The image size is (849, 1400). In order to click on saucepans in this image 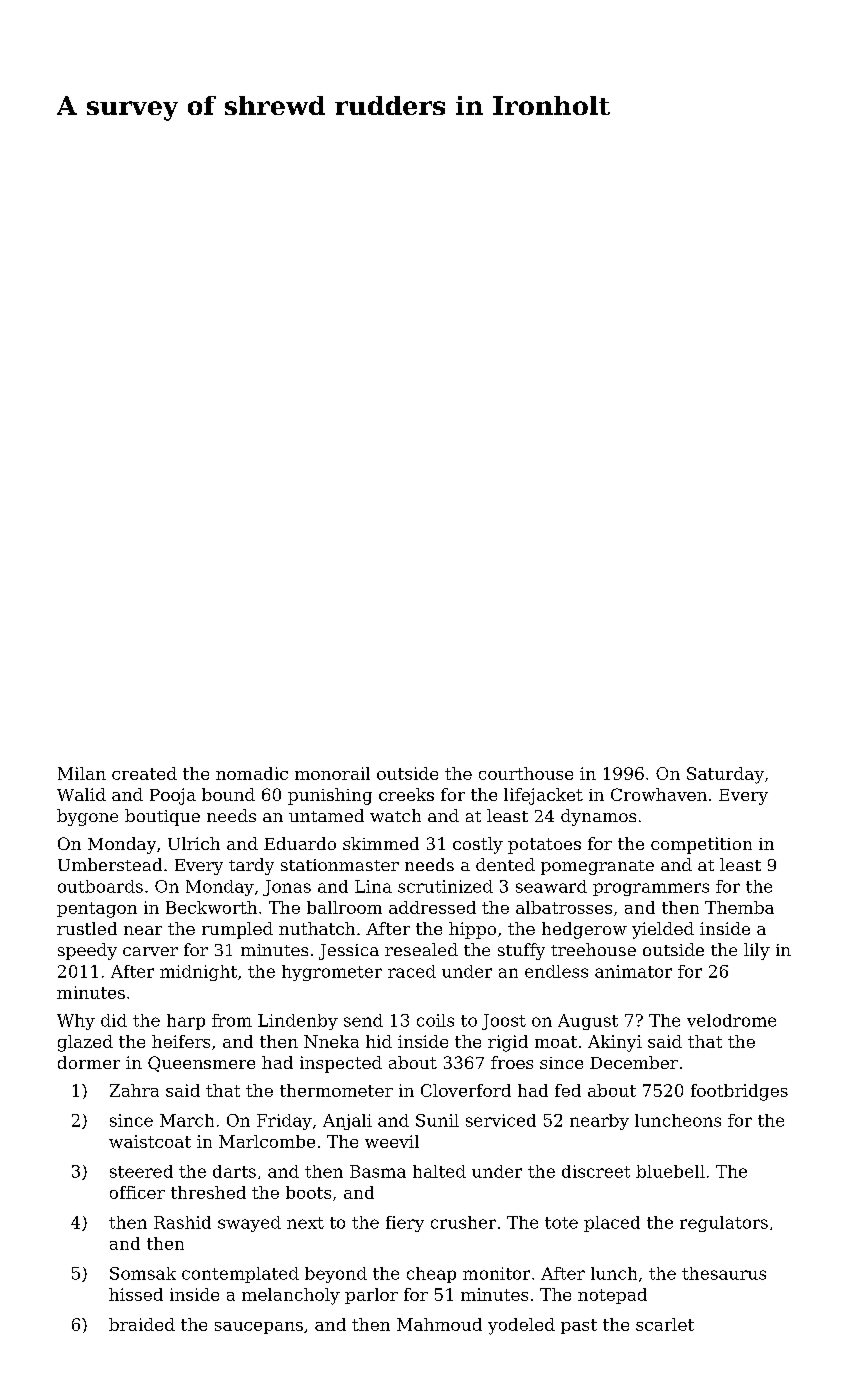, I will do `click(259, 1328)`.
